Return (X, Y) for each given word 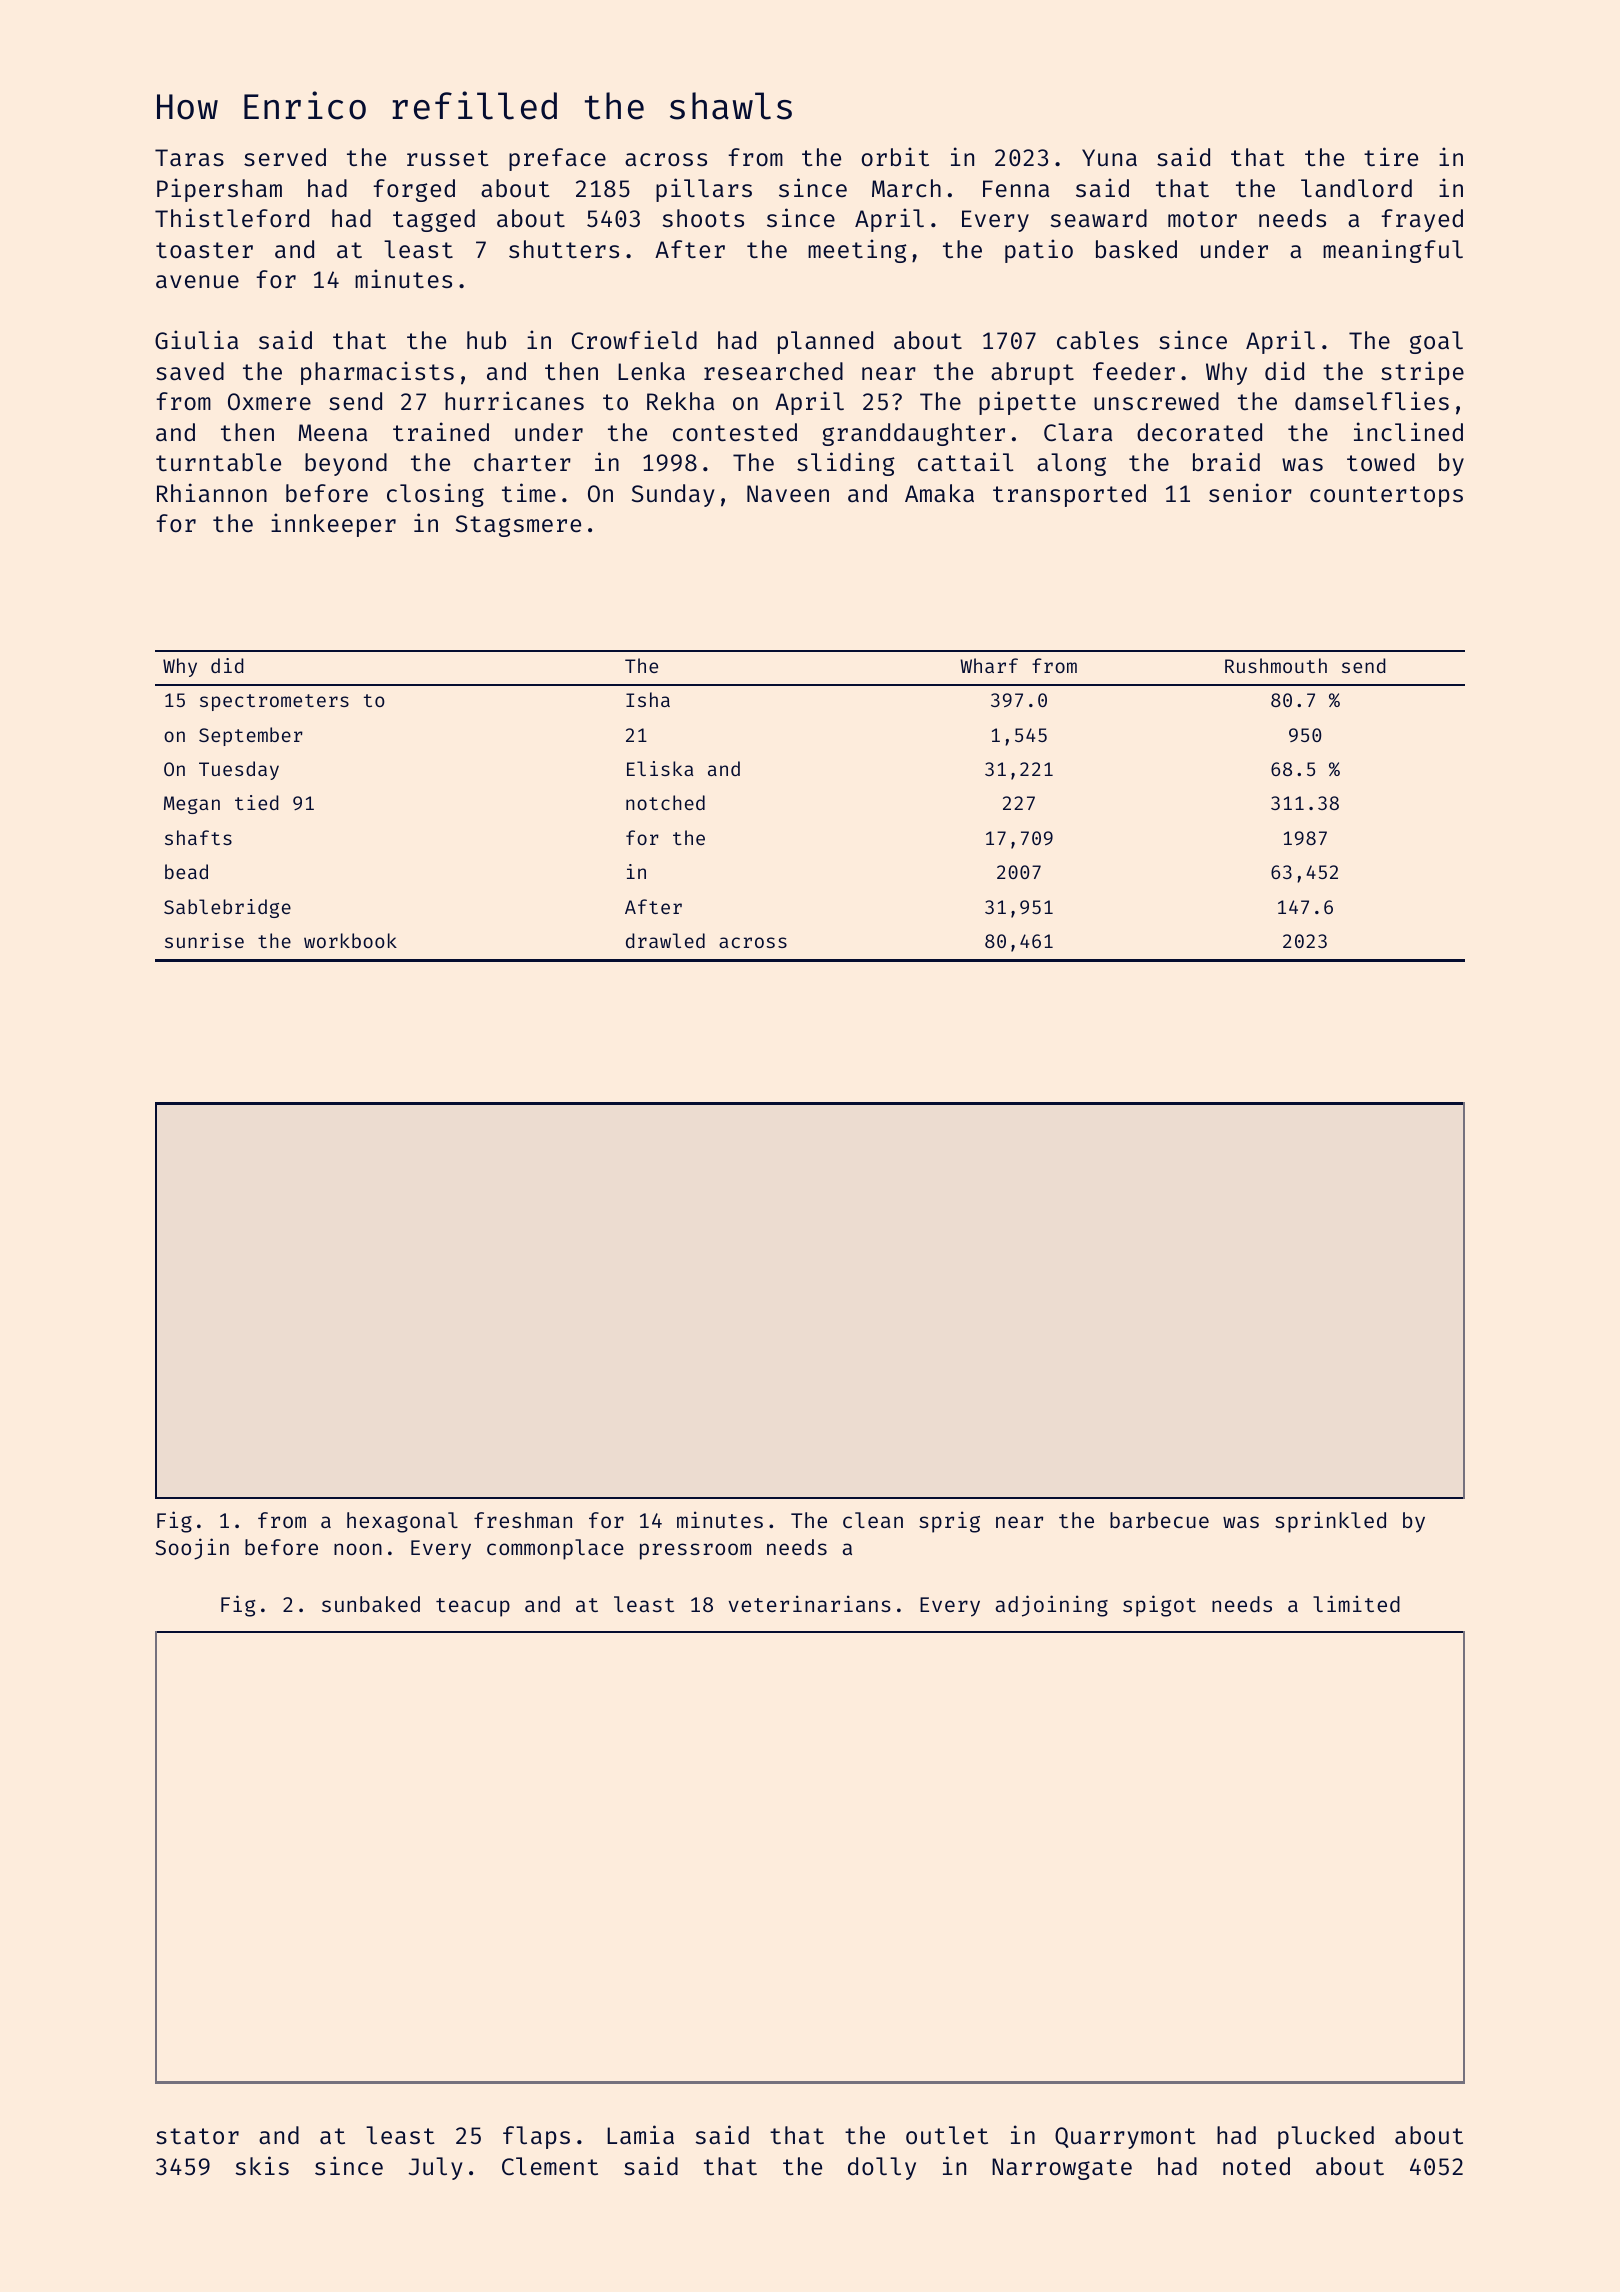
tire (1391, 156)
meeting (857, 251)
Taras (189, 157)
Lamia (640, 2134)
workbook (350, 940)
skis (262, 2165)
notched (665, 802)
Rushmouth (1276, 665)
